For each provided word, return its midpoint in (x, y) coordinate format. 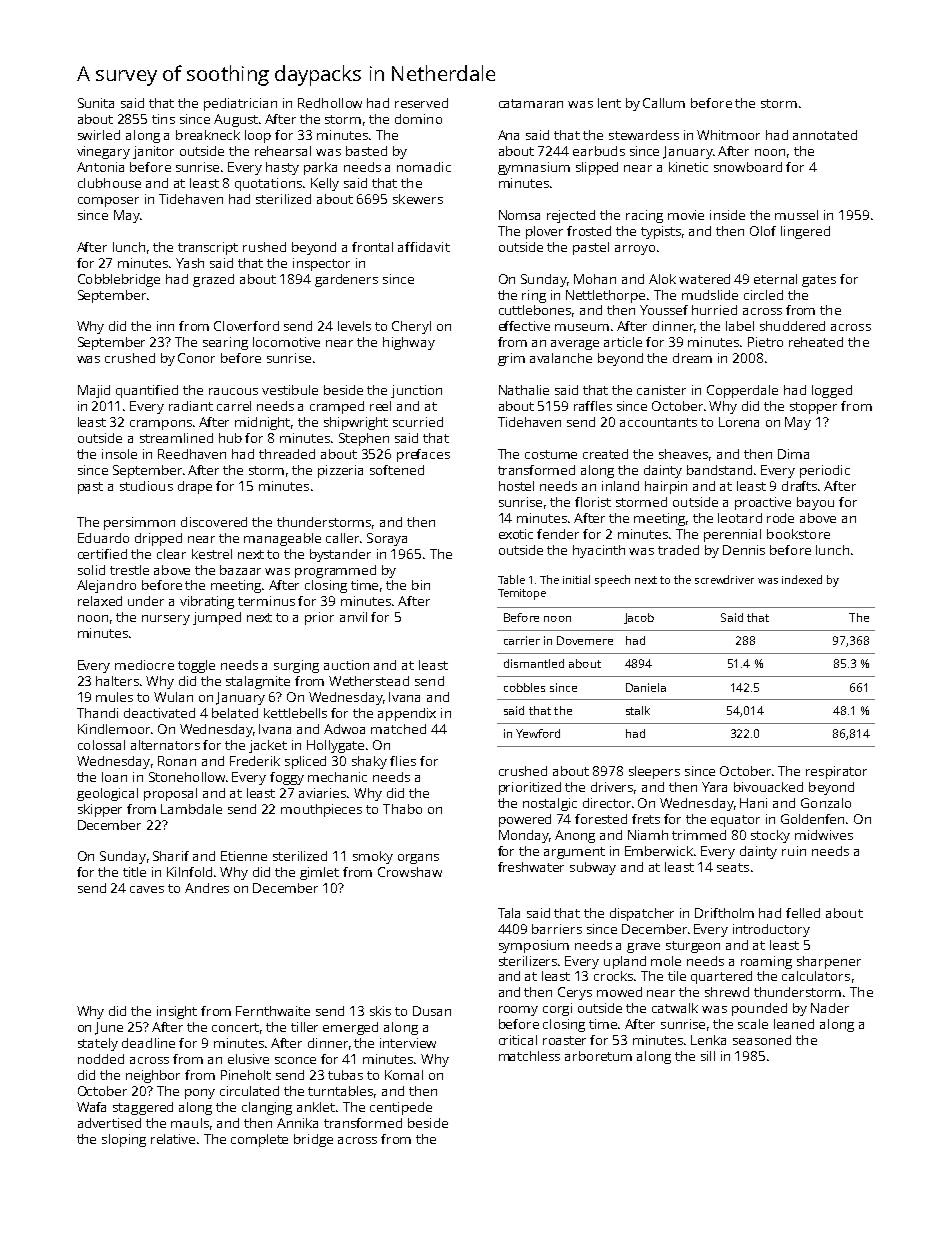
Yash (190, 263)
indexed (802, 579)
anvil (353, 617)
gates (819, 281)
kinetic (688, 167)
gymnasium (534, 168)
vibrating (207, 602)
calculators (816, 976)
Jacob (639, 618)
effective (524, 326)
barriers (557, 929)
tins (163, 119)
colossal (101, 745)
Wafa (91, 1107)
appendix (407, 714)
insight (177, 1012)
